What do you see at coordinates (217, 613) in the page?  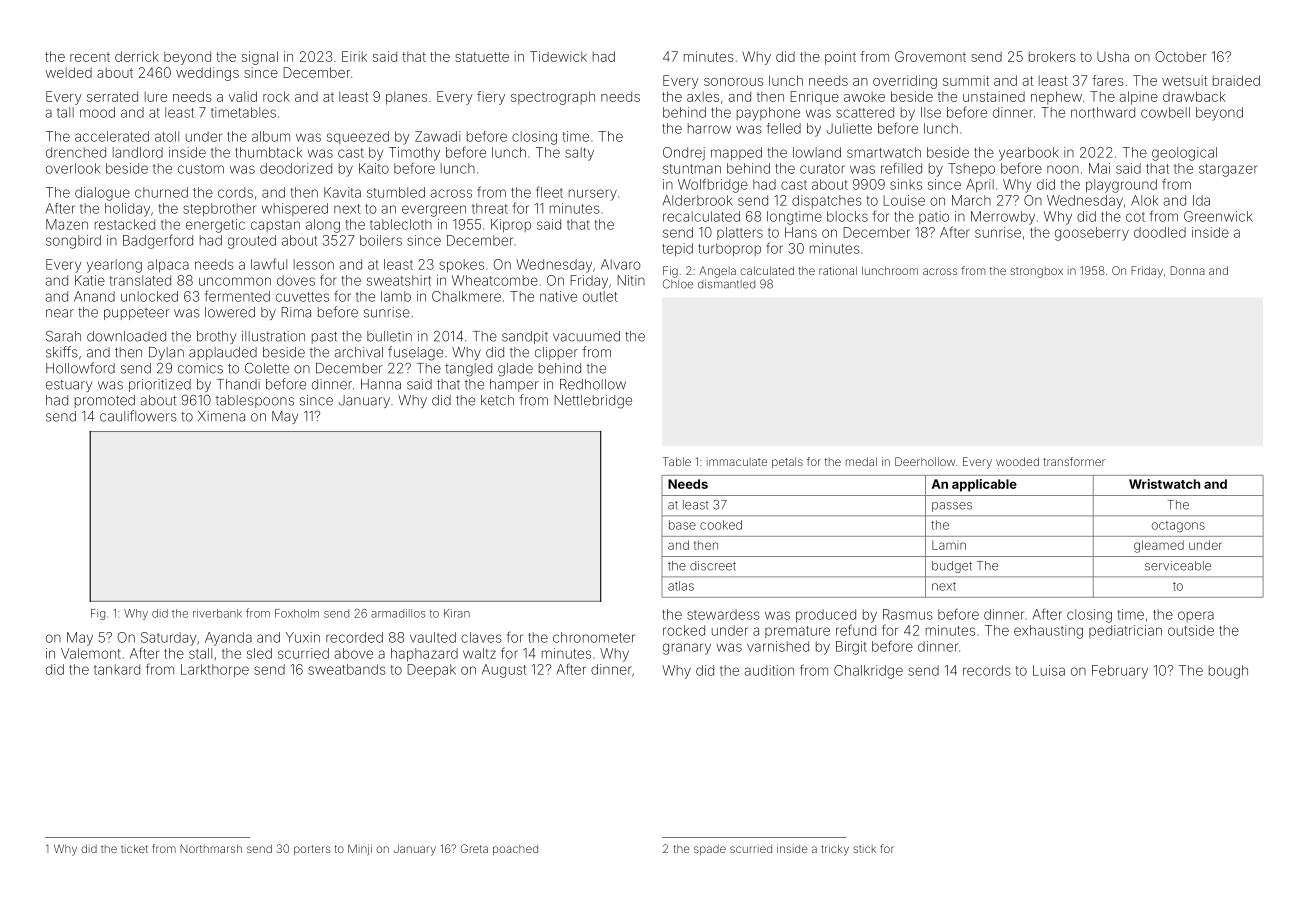 I see `riverbank` at bounding box center [217, 613].
